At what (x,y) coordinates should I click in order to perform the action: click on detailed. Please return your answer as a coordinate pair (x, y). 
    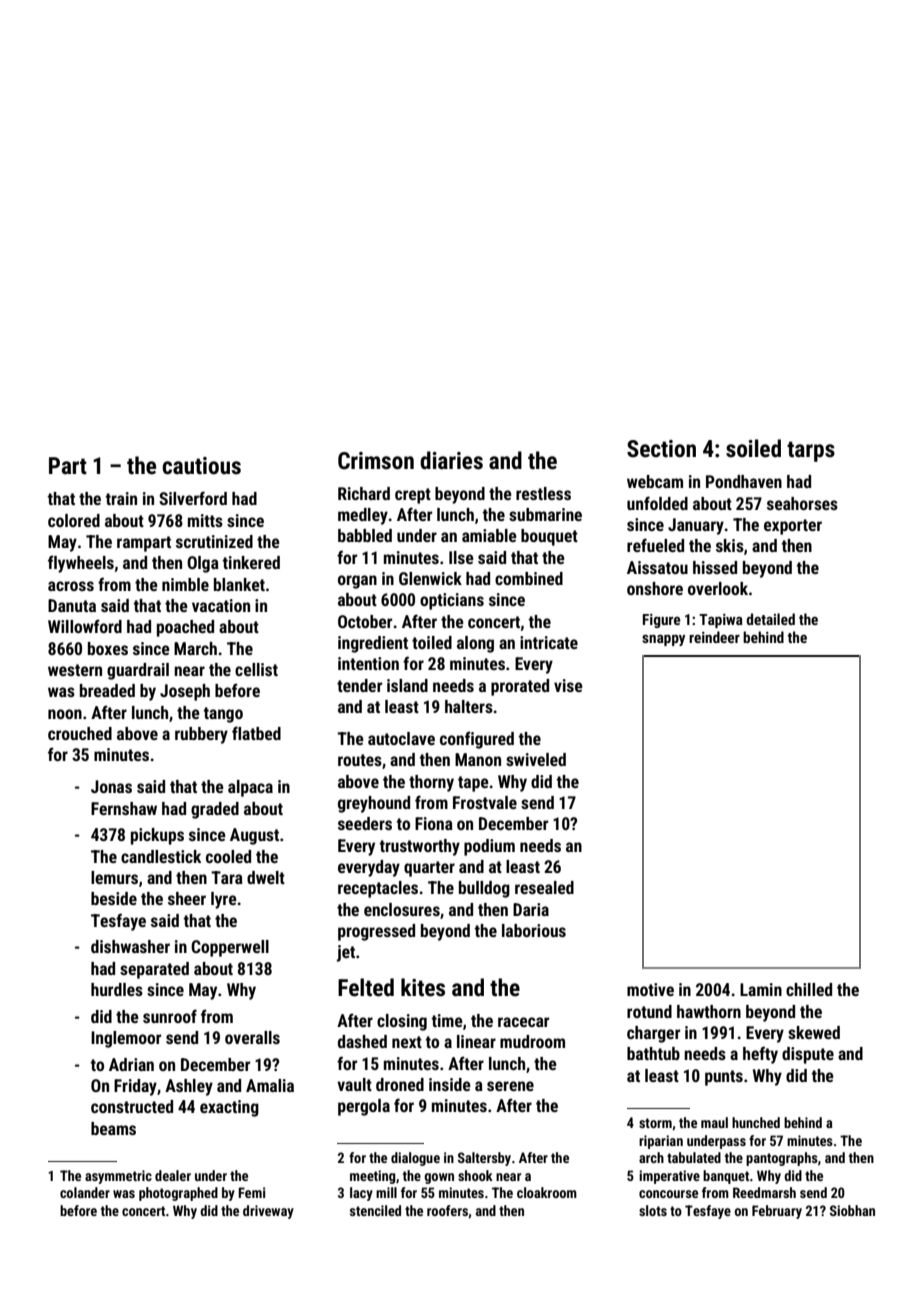
    Looking at the image, I should click on (770, 619).
